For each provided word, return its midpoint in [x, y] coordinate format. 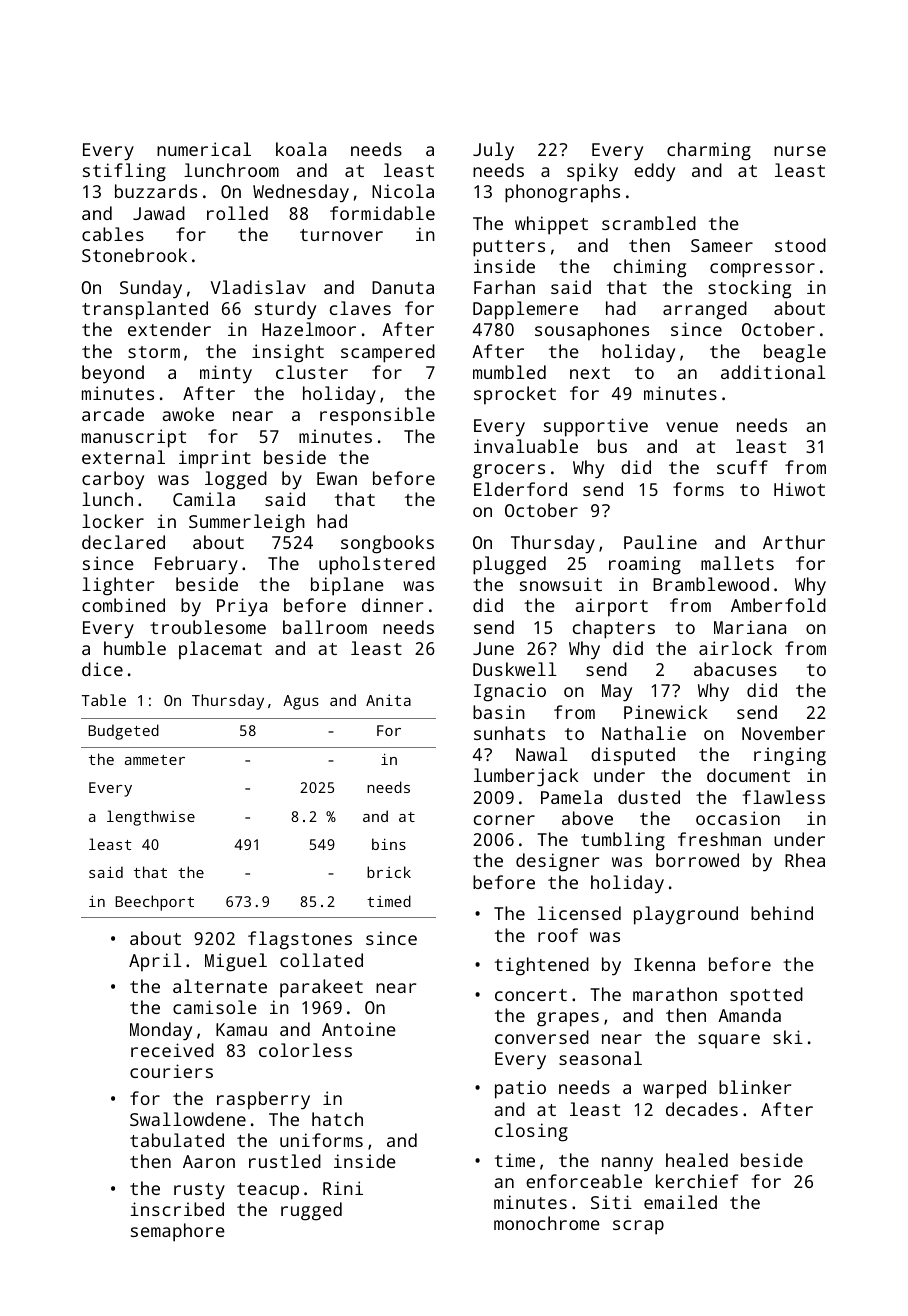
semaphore [178, 1232]
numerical [204, 149]
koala [301, 149]
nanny [627, 1164]
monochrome [547, 1223]
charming [709, 151]
